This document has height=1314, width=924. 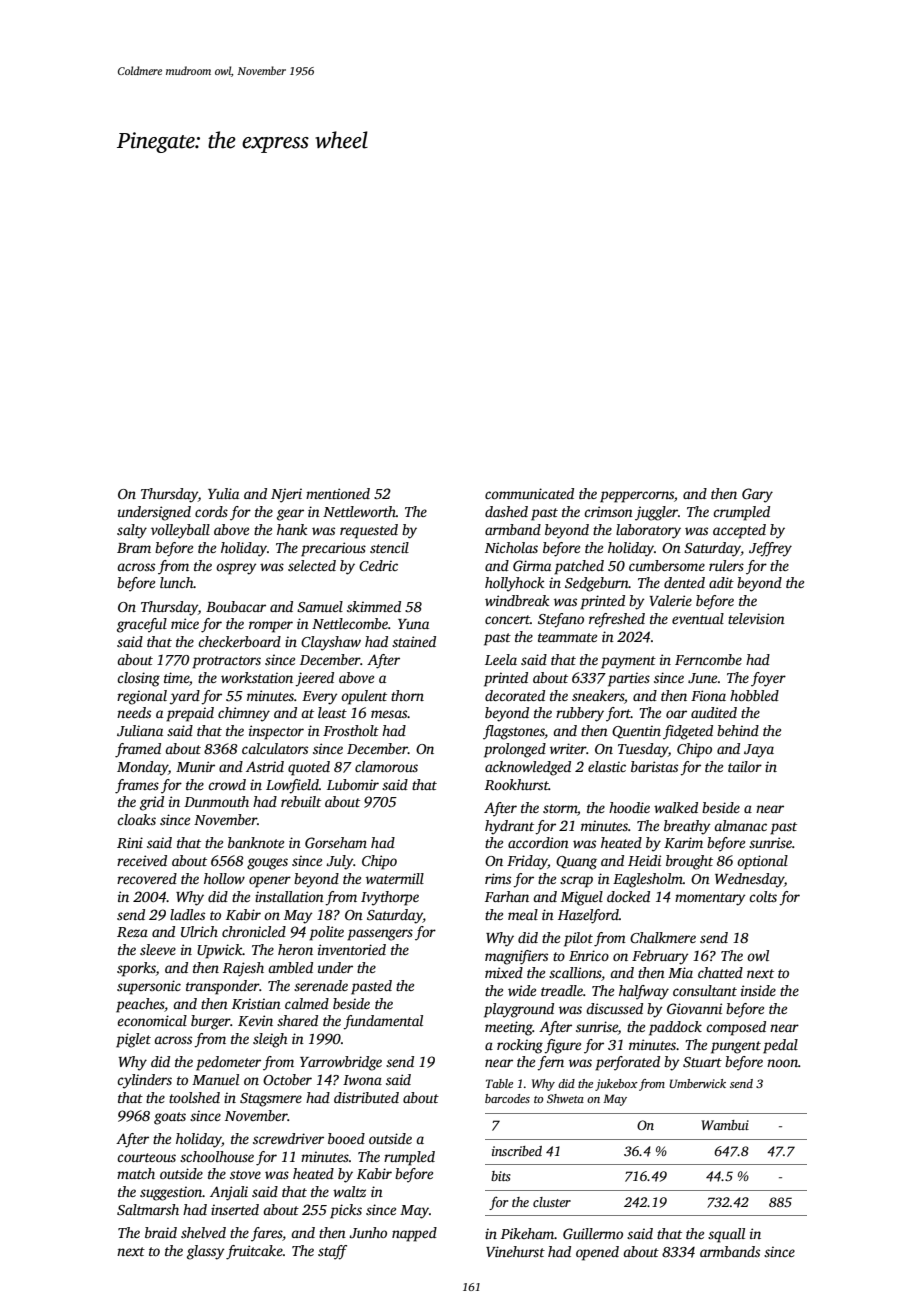 What do you see at coordinates (597, 1253) in the document?
I see `opened` at bounding box center [597, 1253].
